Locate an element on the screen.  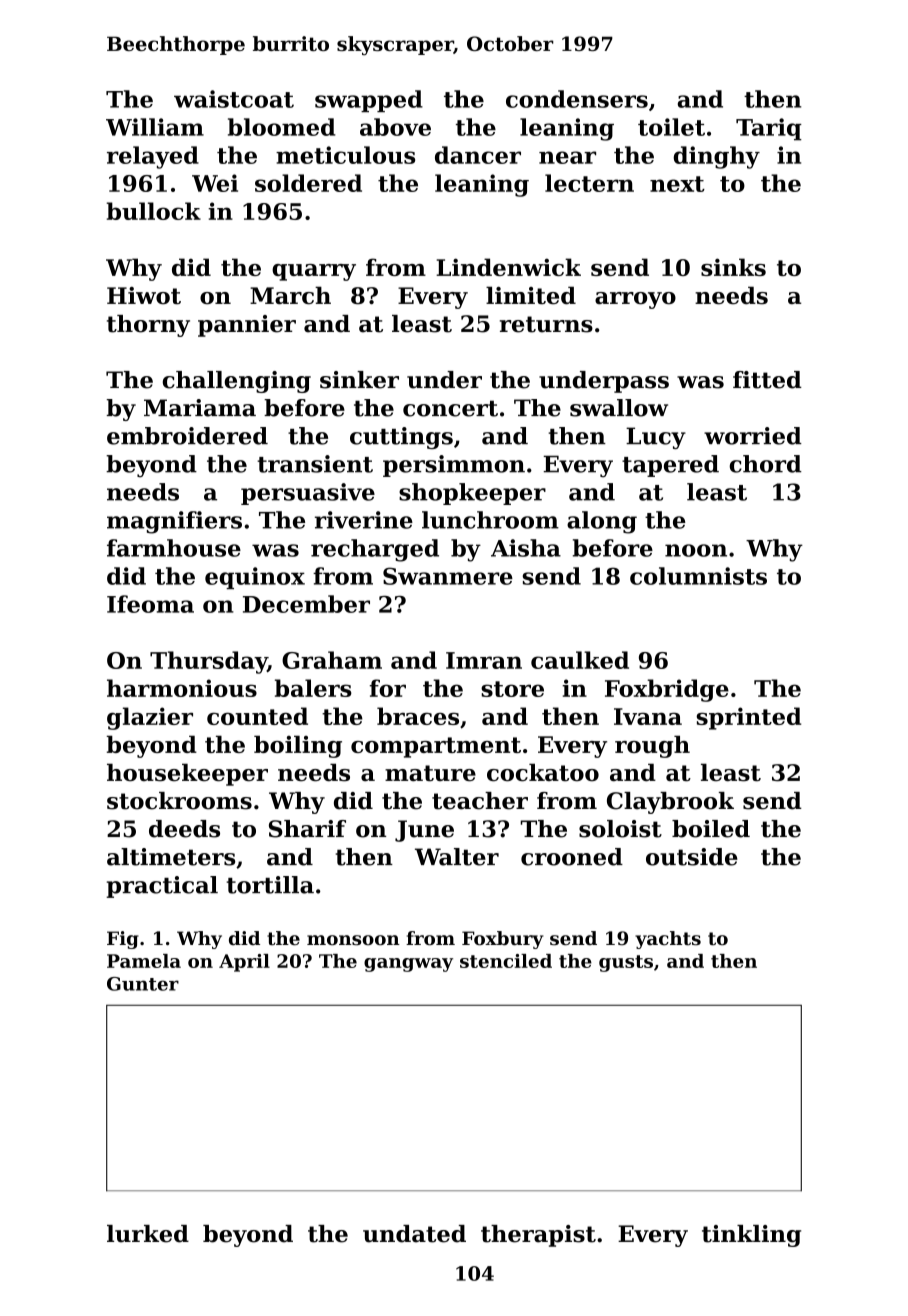
waistcoat is located at coordinates (234, 99).
